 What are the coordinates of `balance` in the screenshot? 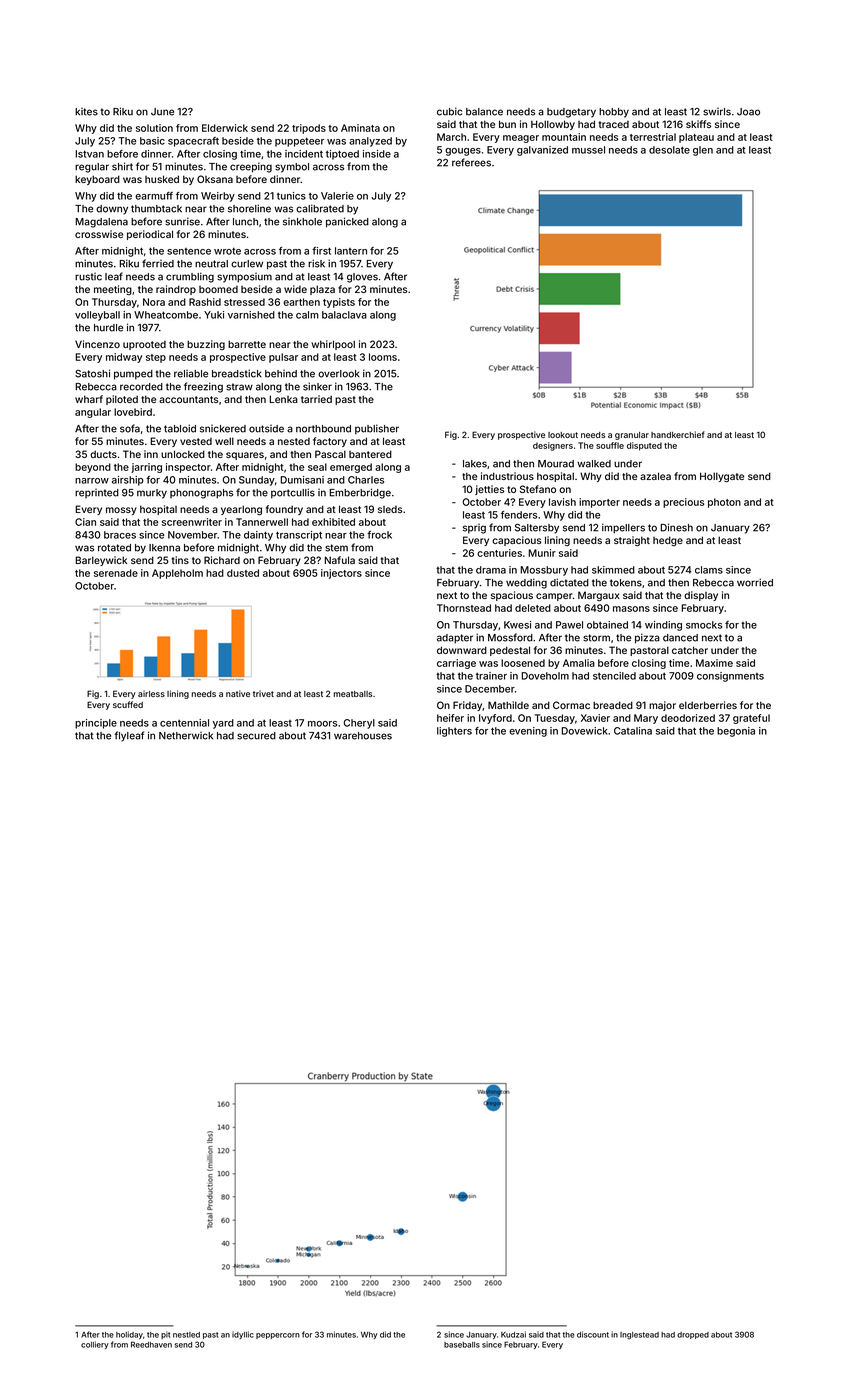 It's located at (484, 112).
